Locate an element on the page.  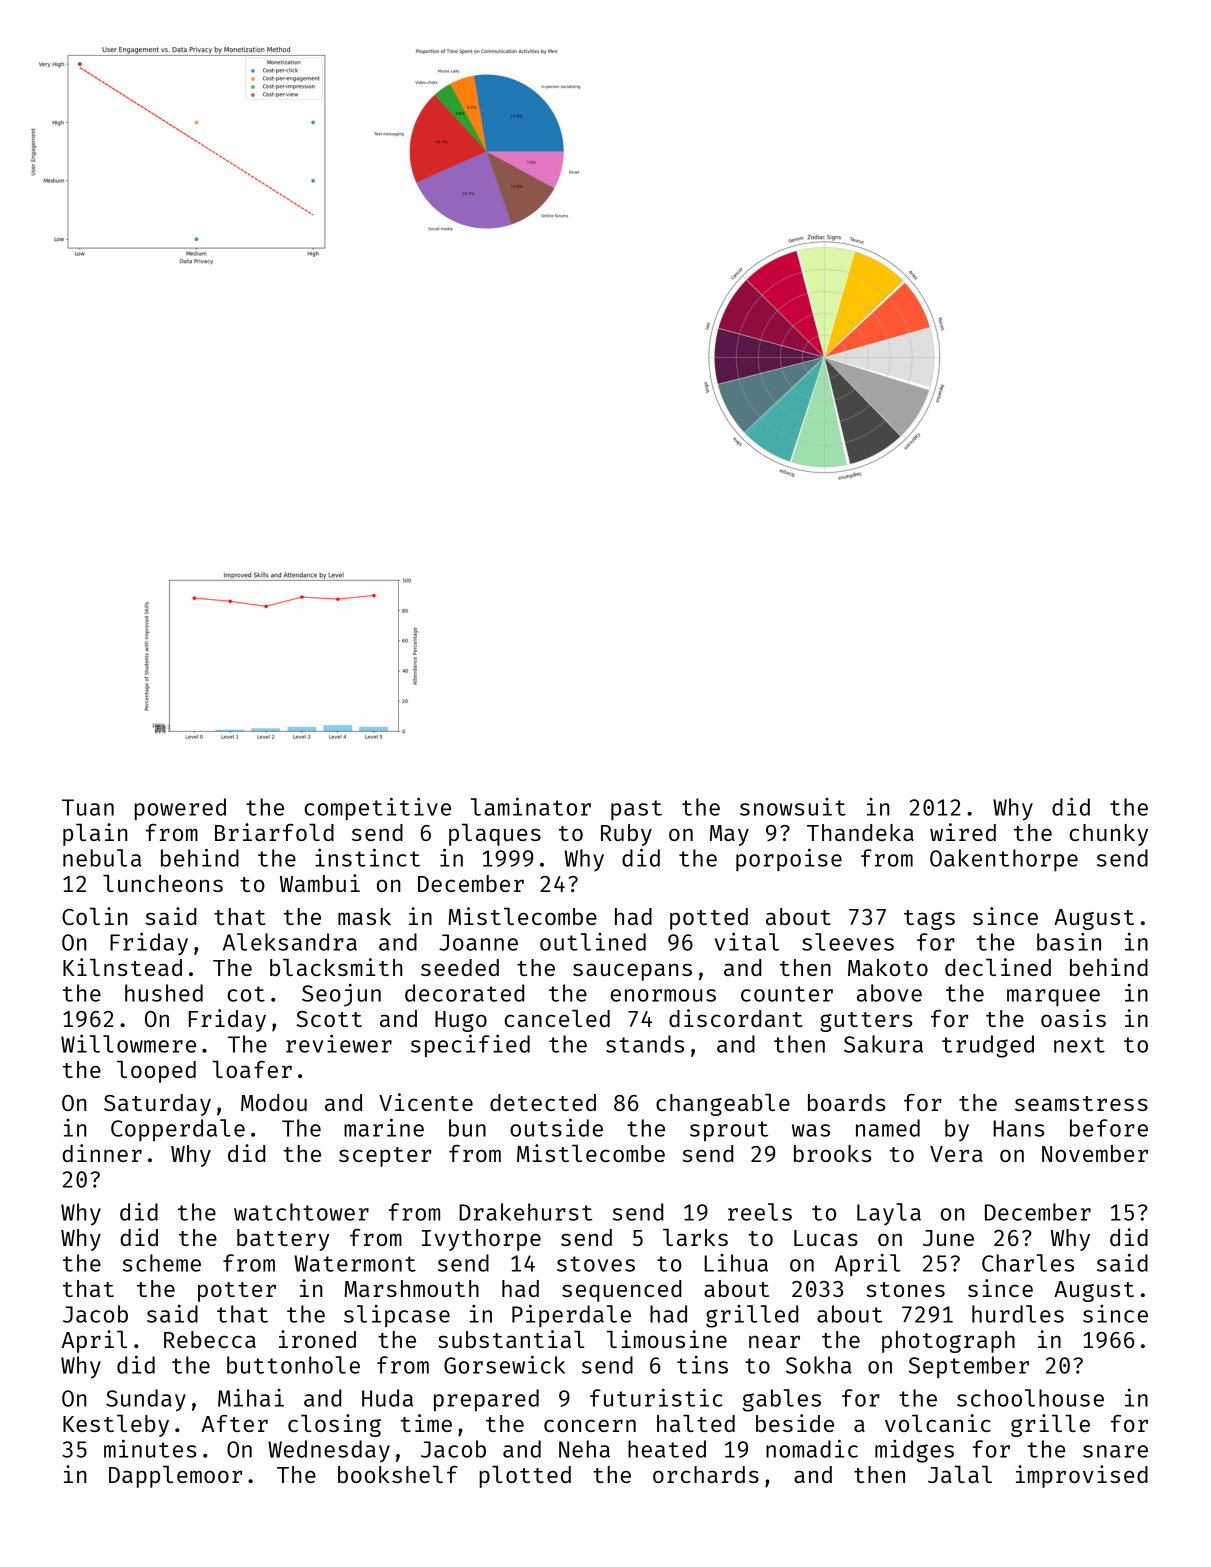
buttonhole is located at coordinates (293, 1365).
